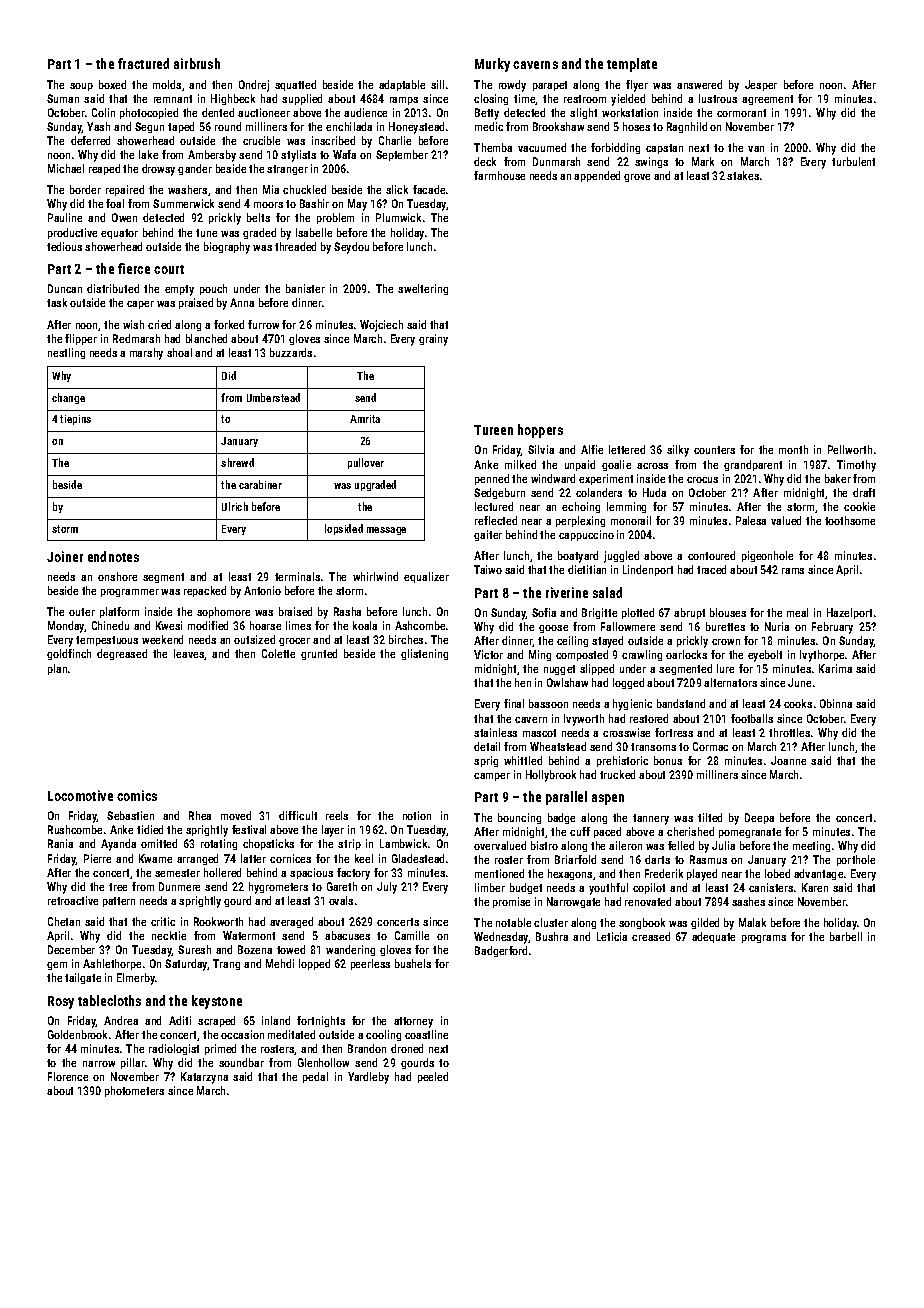 The width and height of the screenshot is (924, 1308). Describe the element at coordinates (519, 818) in the screenshot. I see `bouncing` at that location.
